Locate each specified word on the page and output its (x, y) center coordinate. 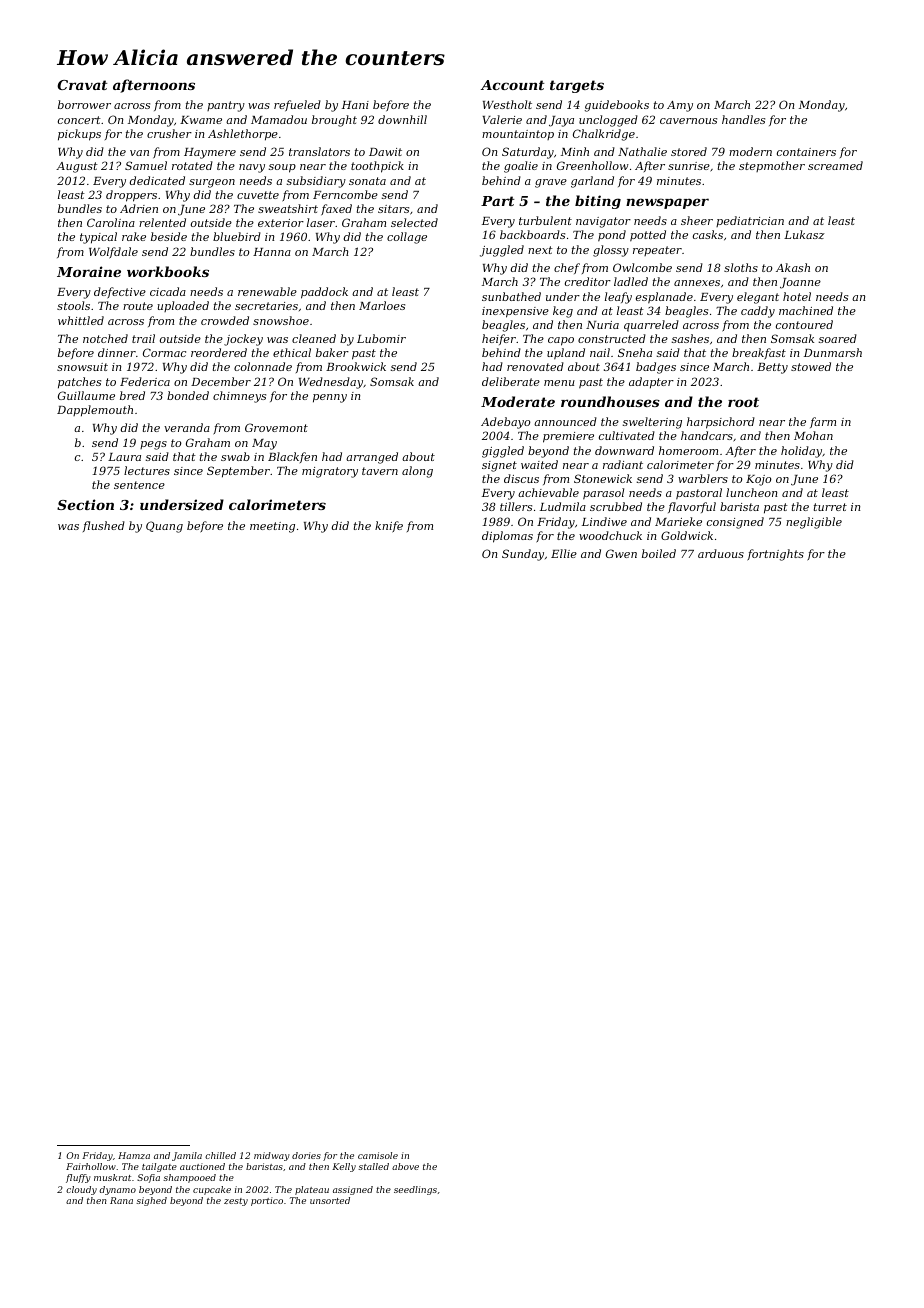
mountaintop (518, 135)
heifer (499, 339)
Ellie (564, 553)
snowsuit (82, 367)
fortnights (775, 555)
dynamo (117, 1190)
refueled (297, 105)
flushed (104, 526)
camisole (378, 1155)
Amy (680, 106)
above (405, 1166)
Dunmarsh (833, 352)
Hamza (134, 1155)
